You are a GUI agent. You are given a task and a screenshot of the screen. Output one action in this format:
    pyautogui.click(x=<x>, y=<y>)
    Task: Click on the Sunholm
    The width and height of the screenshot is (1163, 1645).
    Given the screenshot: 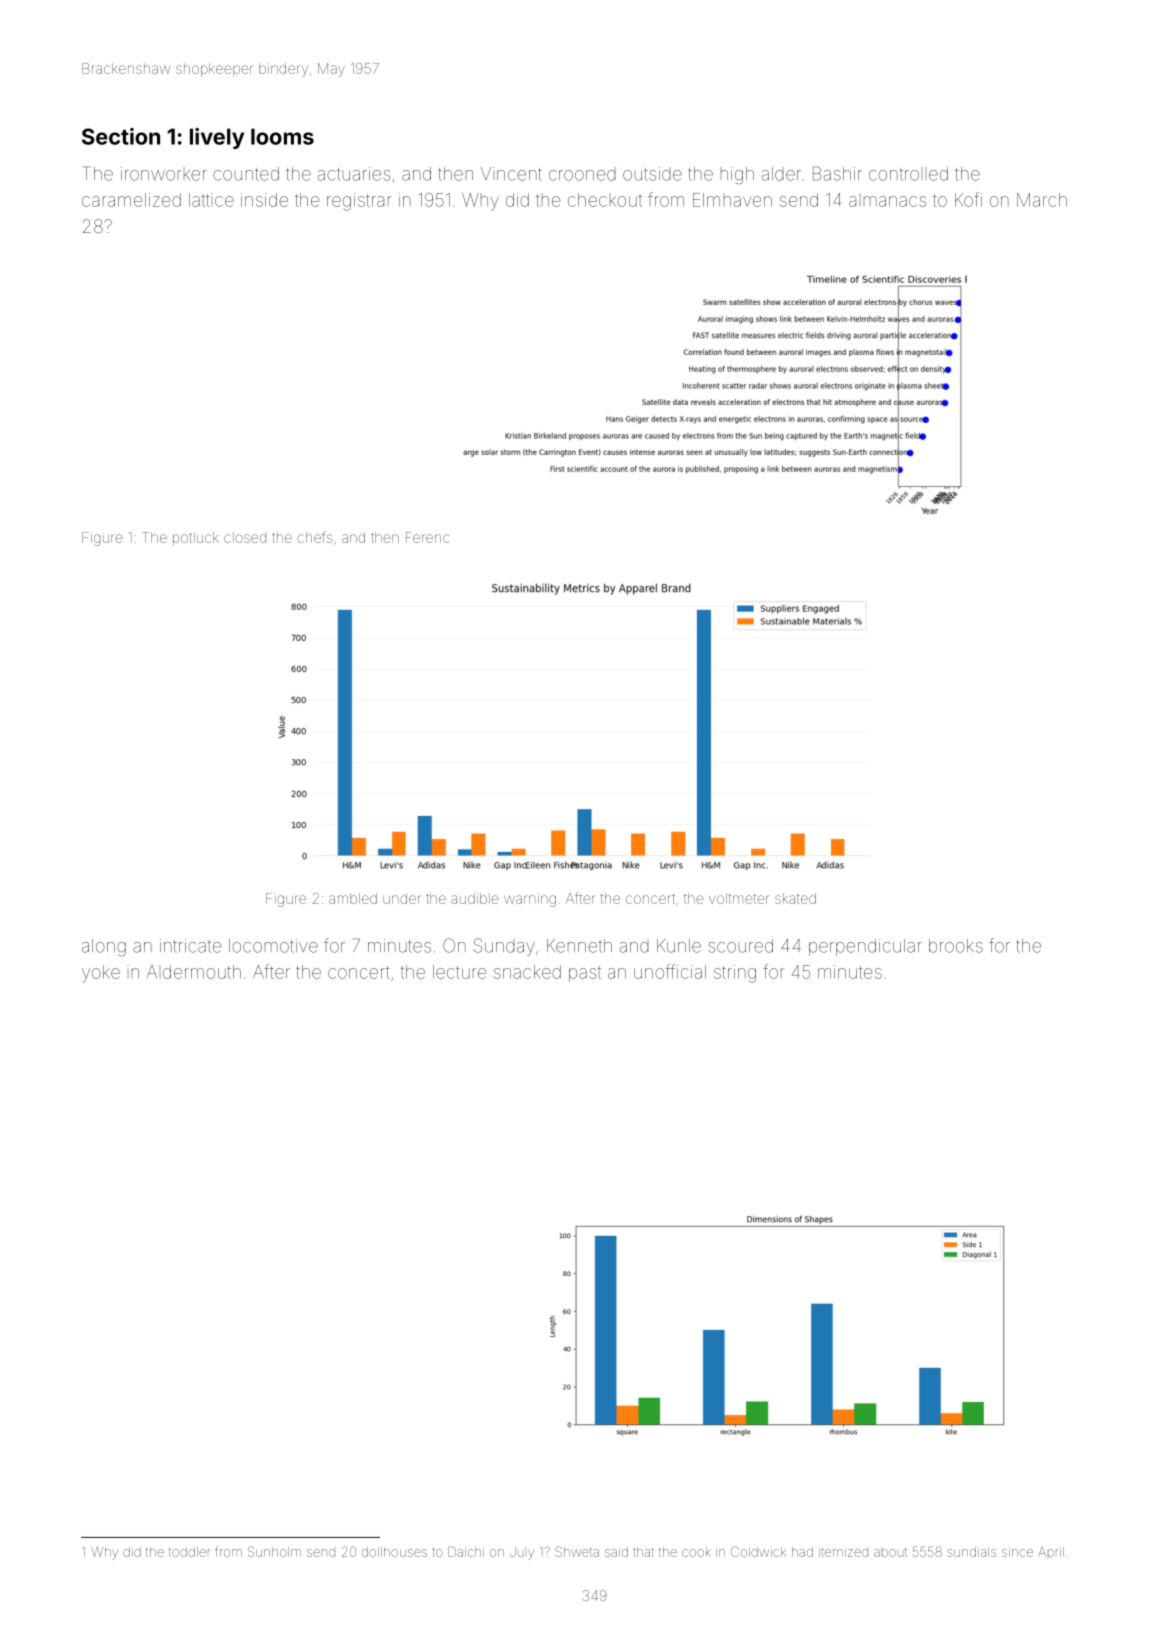 What is the action you would take?
    pyautogui.click(x=274, y=1551)
